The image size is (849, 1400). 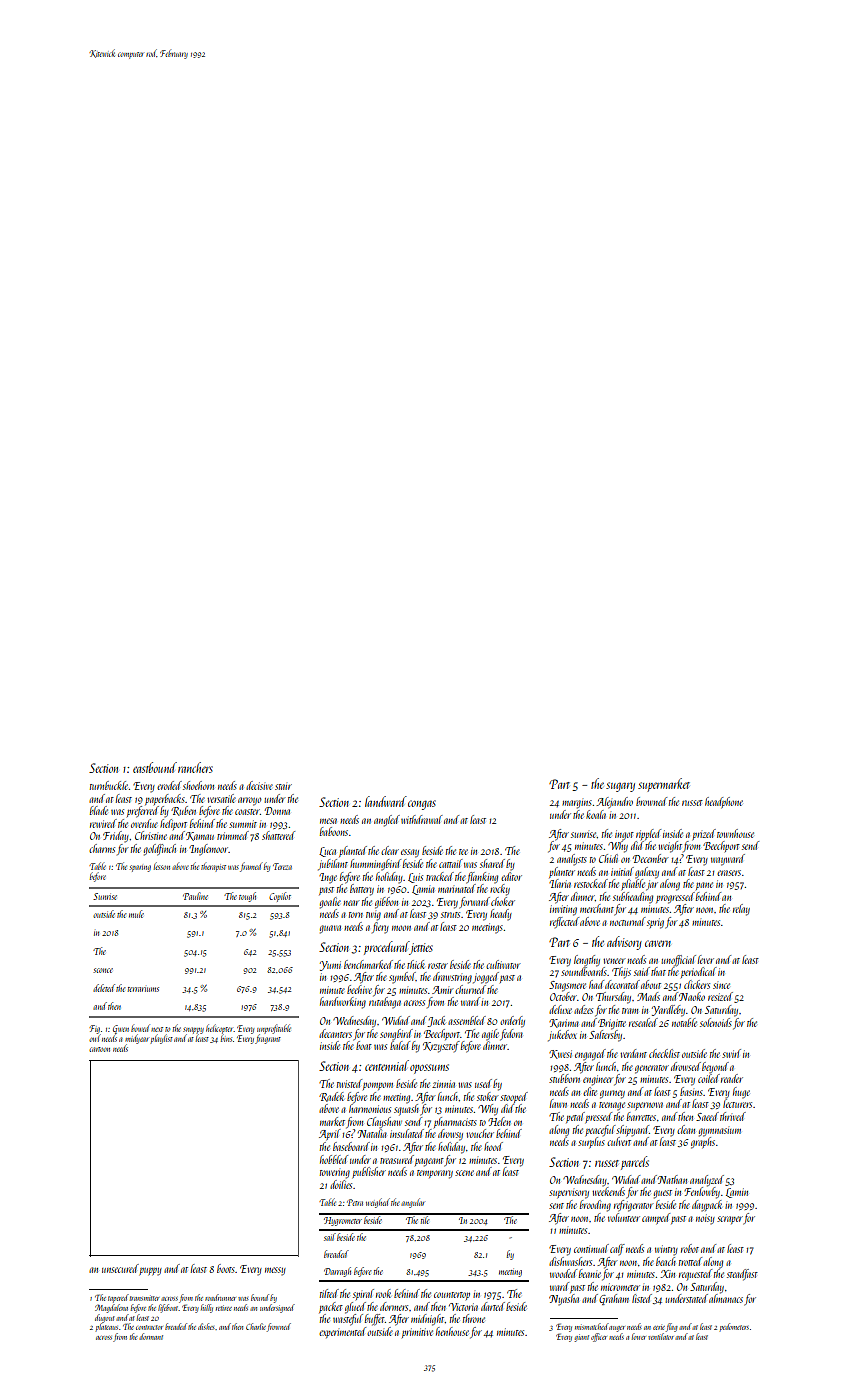 I want to click on beach, so click(x=666, y=1261).
